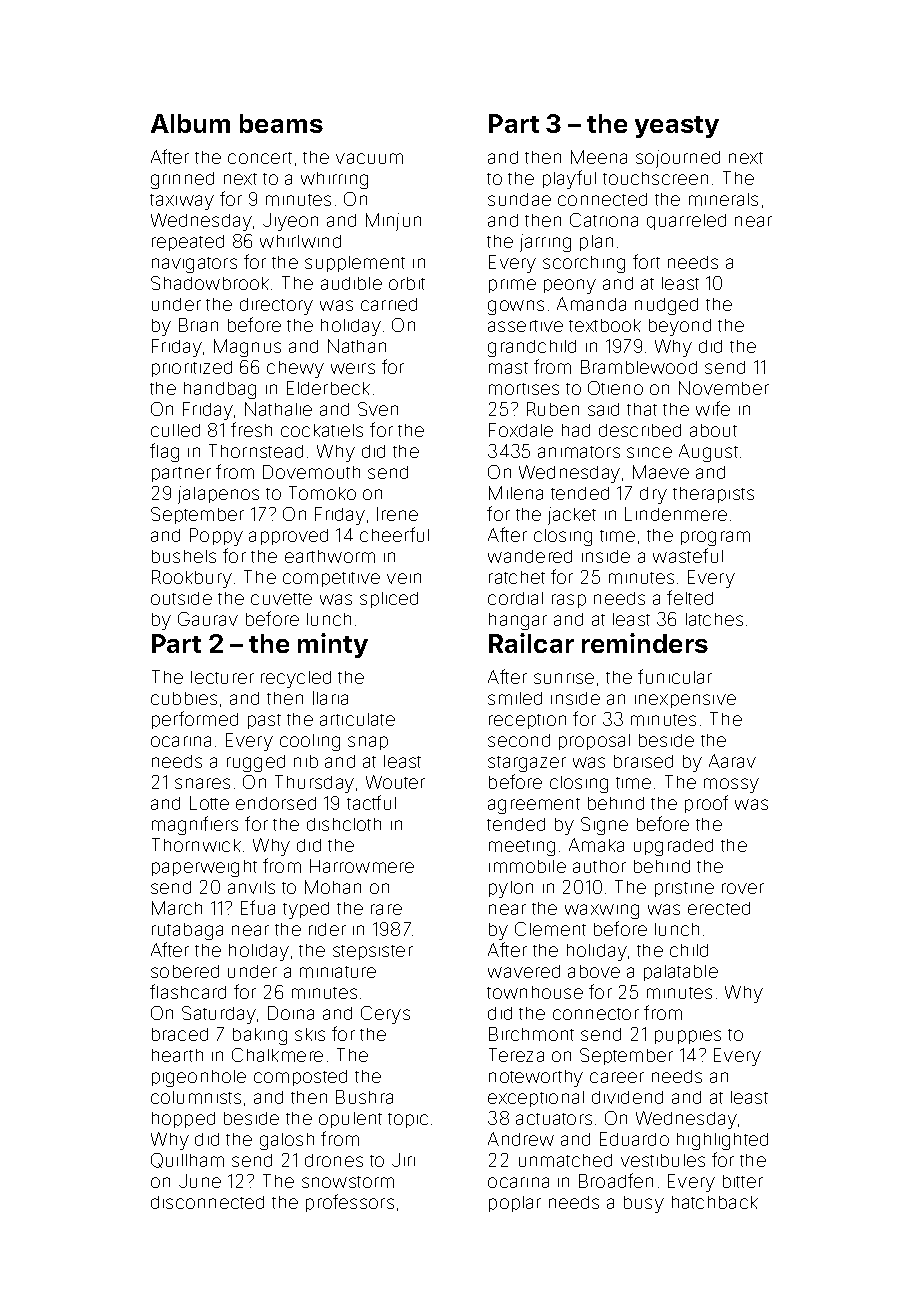 The image size is (924, 1311). I want to click on second, so click(519, 740).
